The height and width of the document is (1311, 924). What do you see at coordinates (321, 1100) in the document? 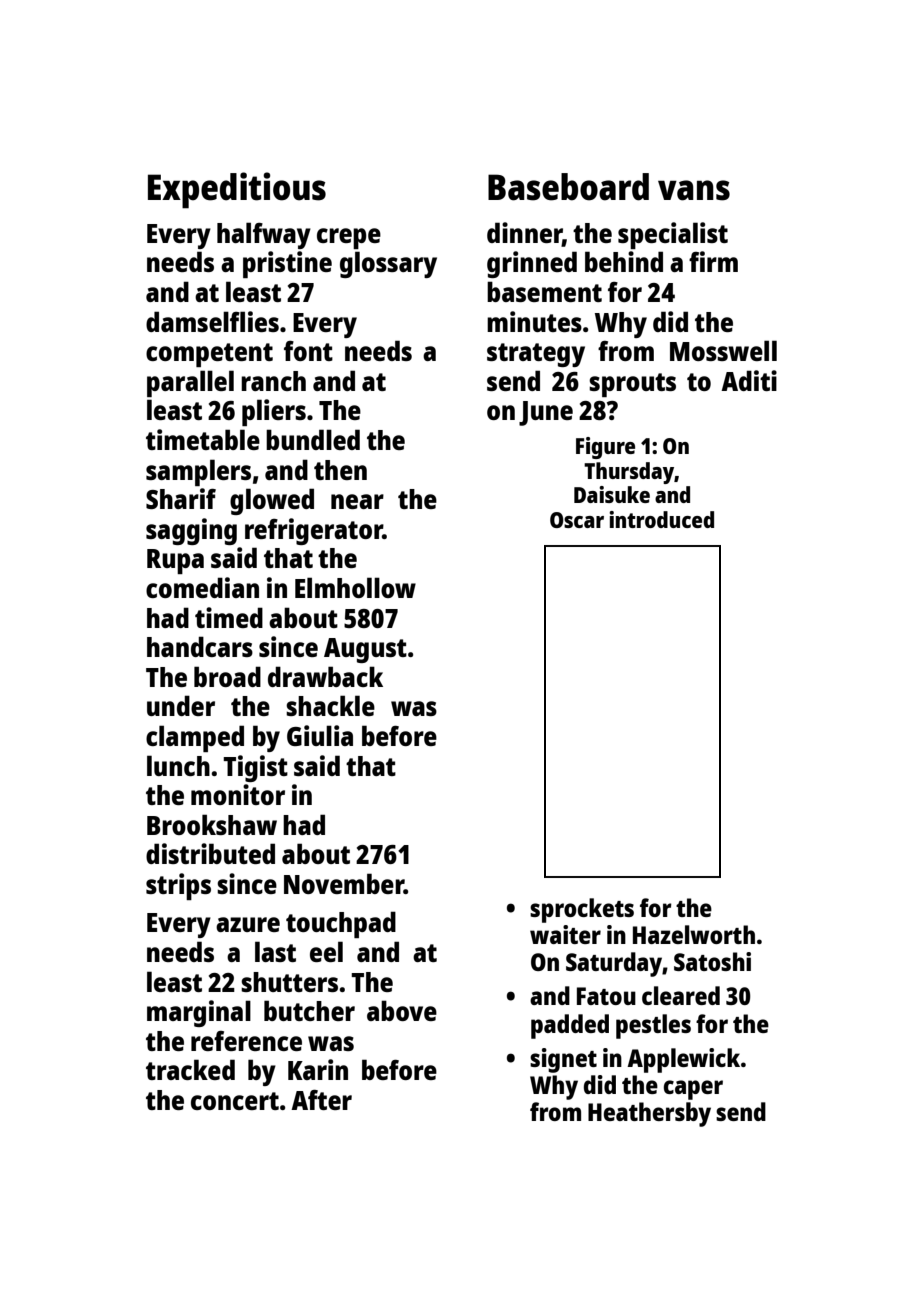
I see `After` at bounding box center [321, 1100].
